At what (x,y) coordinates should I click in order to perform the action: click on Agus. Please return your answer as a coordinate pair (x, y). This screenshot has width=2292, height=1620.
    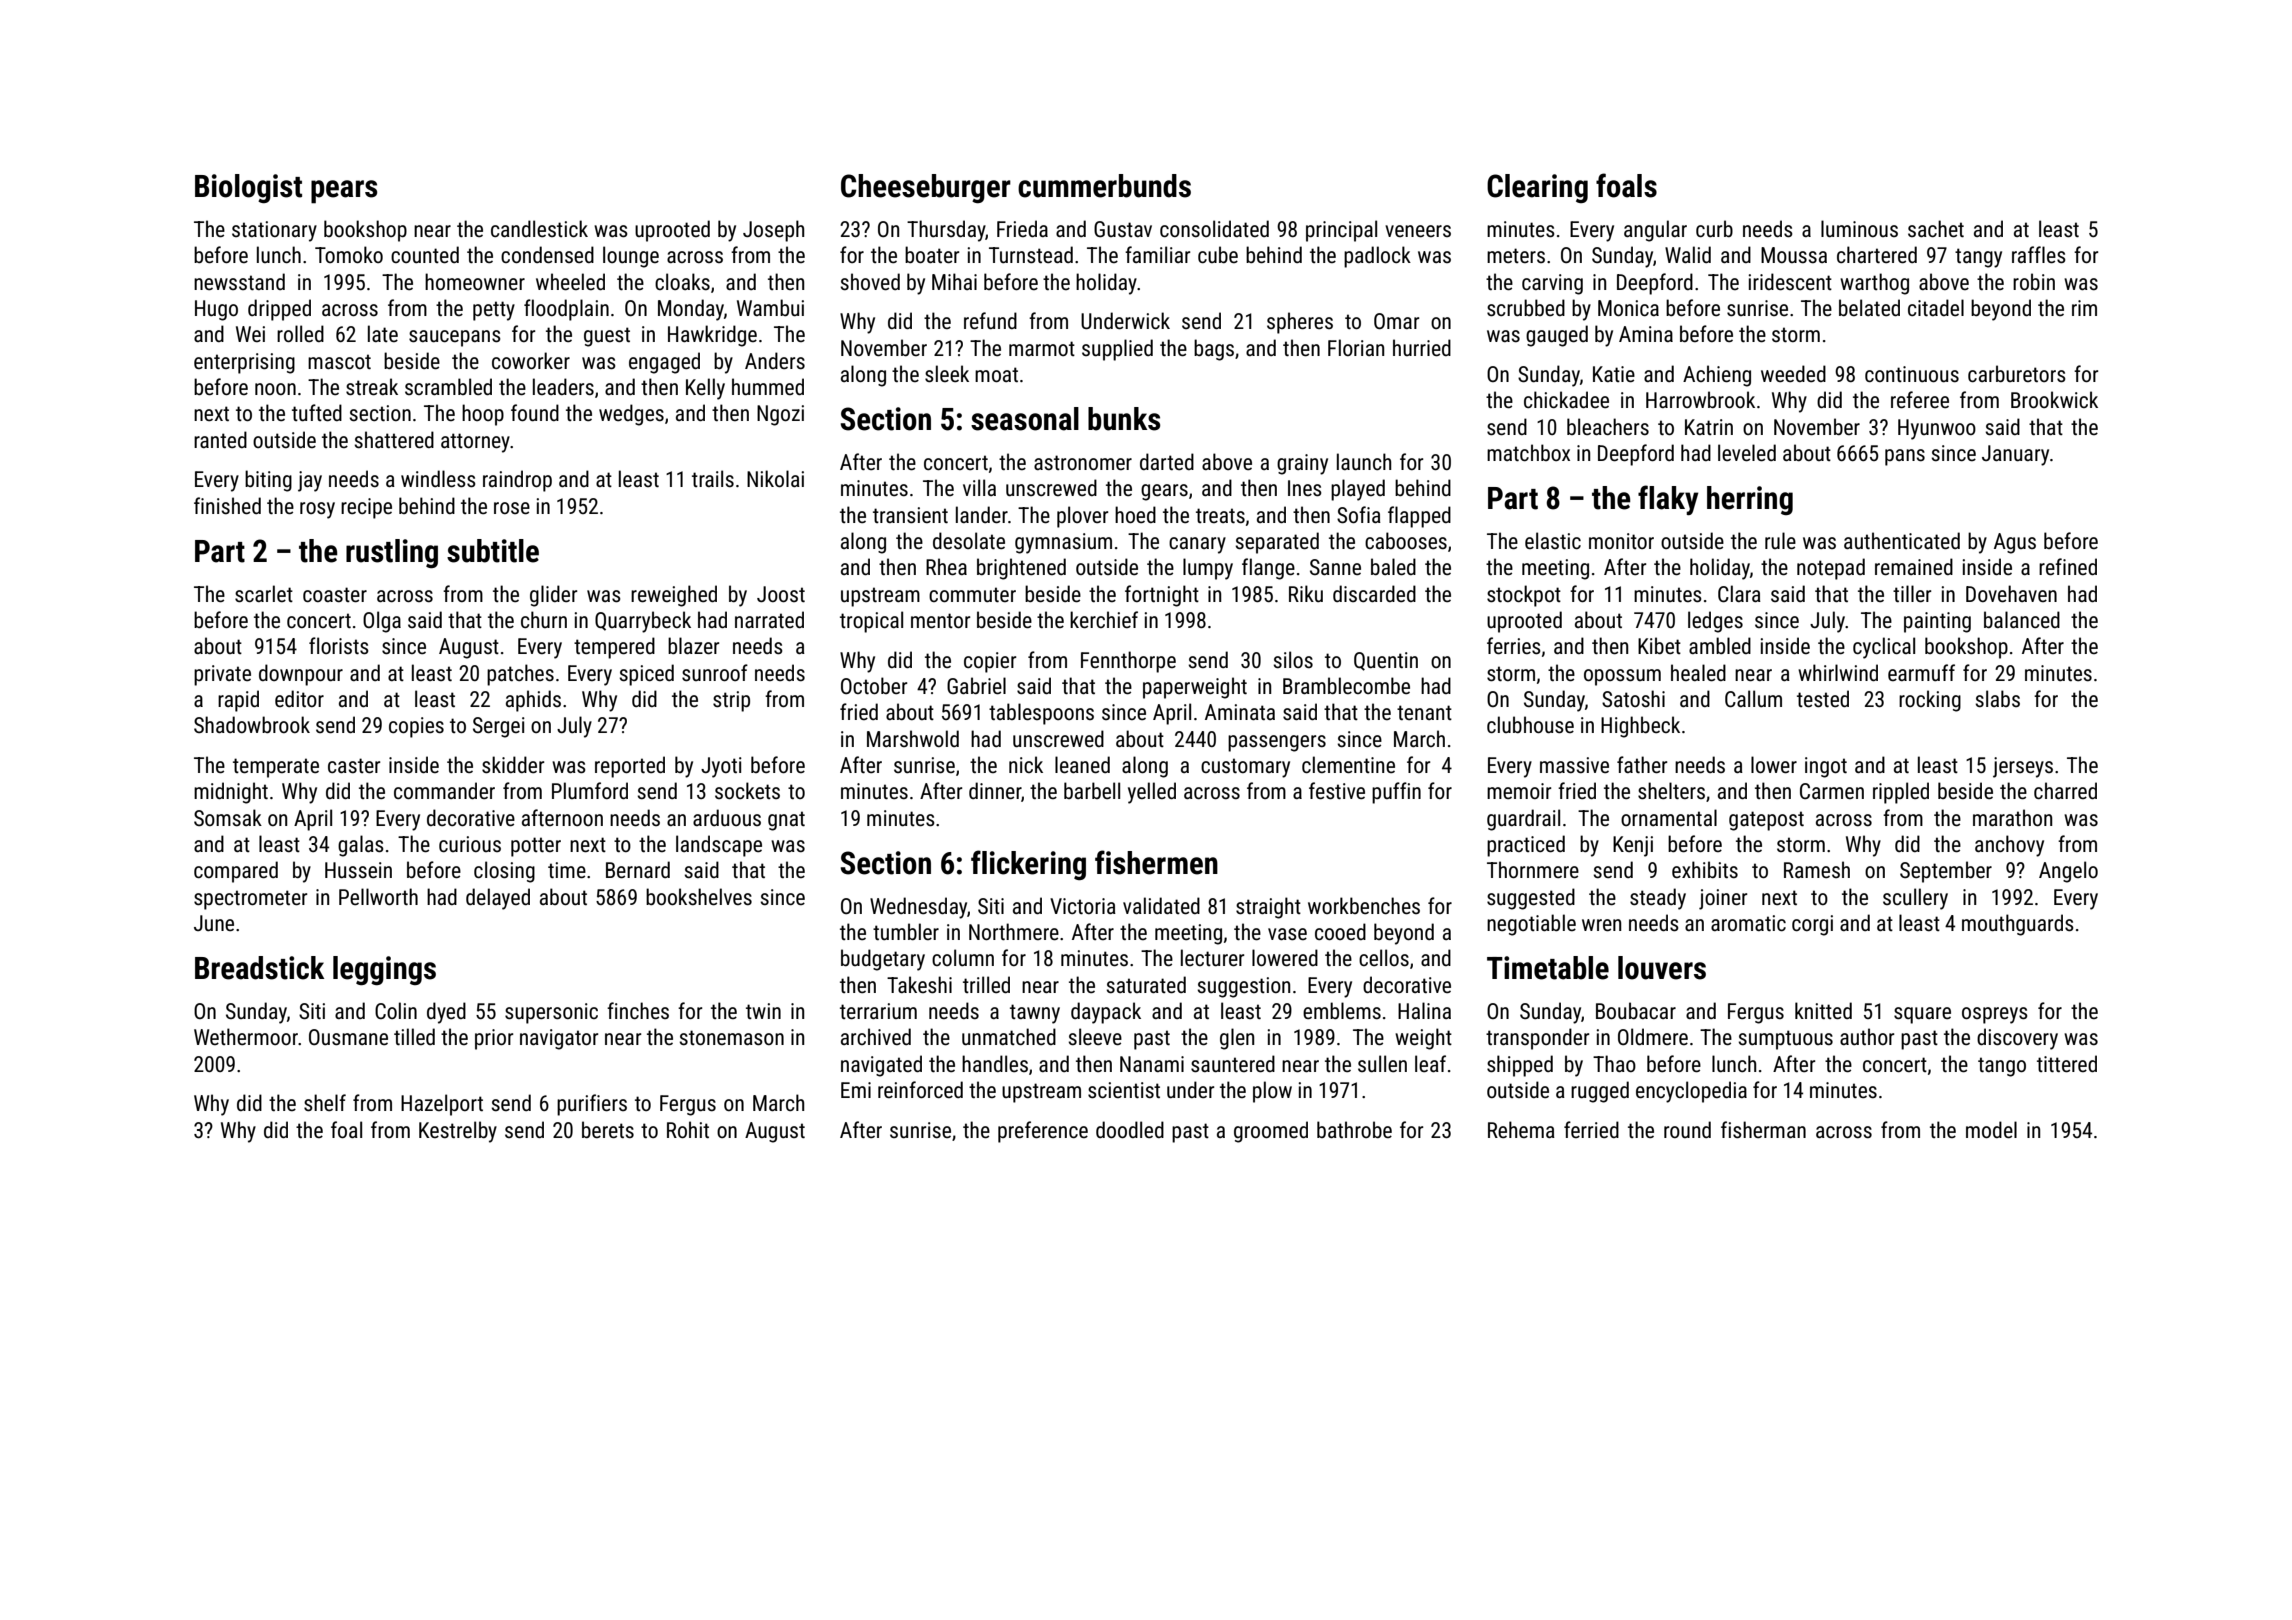
    Looking at the image, I should click on (2015, 543).
